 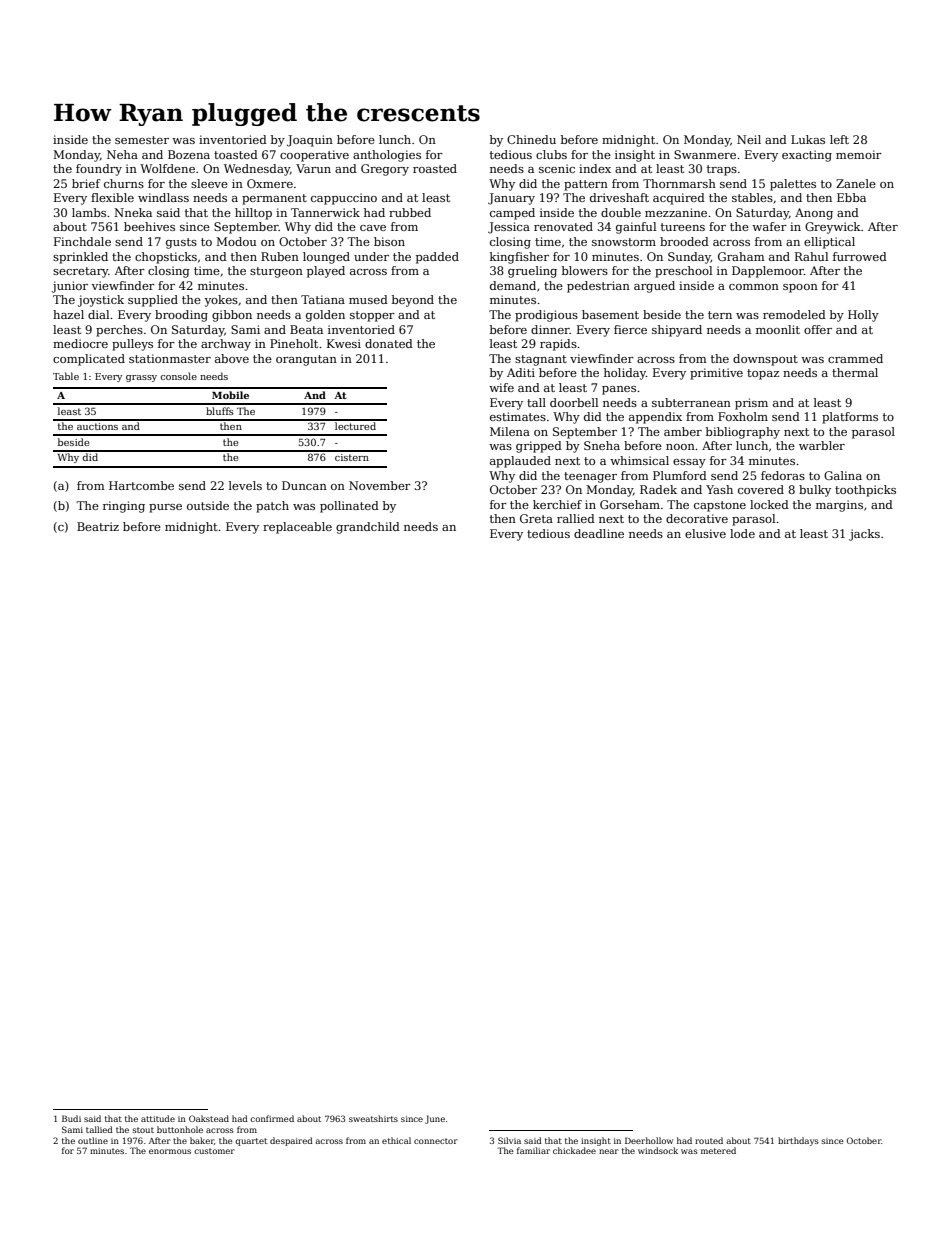 What do you see at coordinates (742, 533) in the image?
I see `lode` at bounding box center [742, 533].
